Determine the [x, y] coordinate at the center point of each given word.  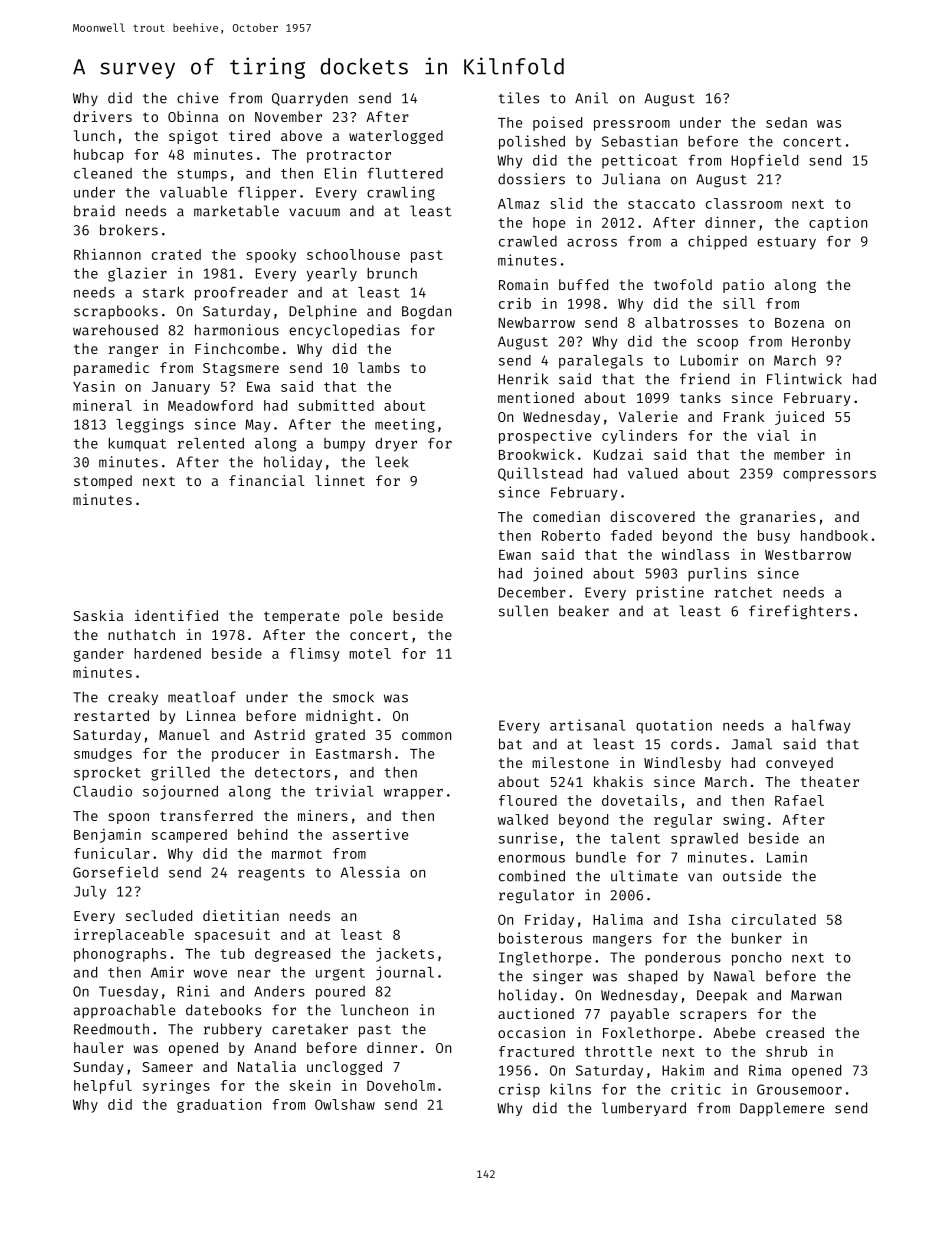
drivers [103, 116]
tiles [519, 98]
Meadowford [210, 405]
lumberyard [644, 1109]
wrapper [413, 794]
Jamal [752, 744]
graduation [219, 1106]
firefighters [799, 612]
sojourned [180, 792]
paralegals [601, 362]
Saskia [98, 615]
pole [366, 617]
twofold [683, 284]
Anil [591, 98]
